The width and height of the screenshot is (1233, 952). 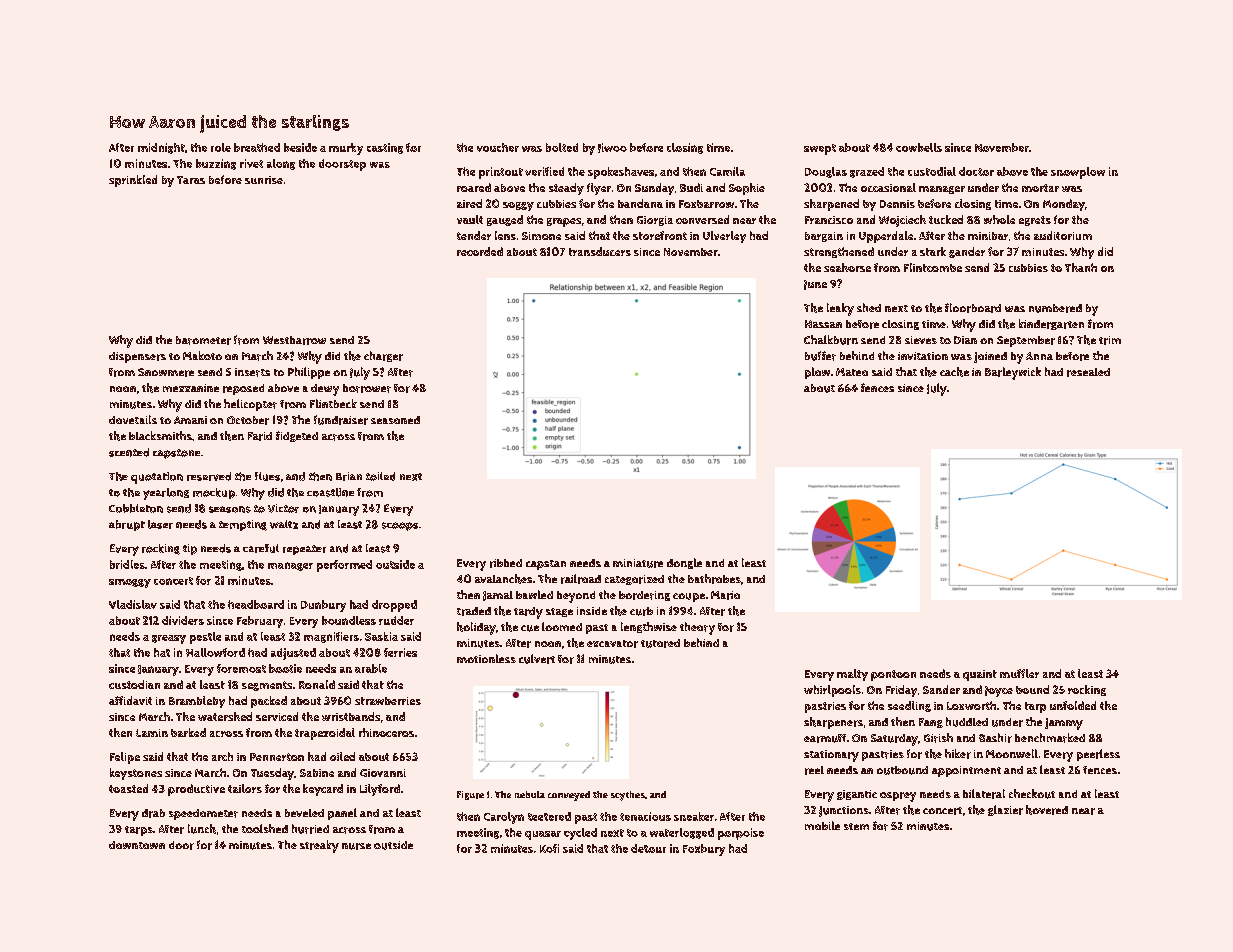 What do you see at coordinates (898, 797) in the screenshot?
I see `osprey` at bounding box center [898, 797].
